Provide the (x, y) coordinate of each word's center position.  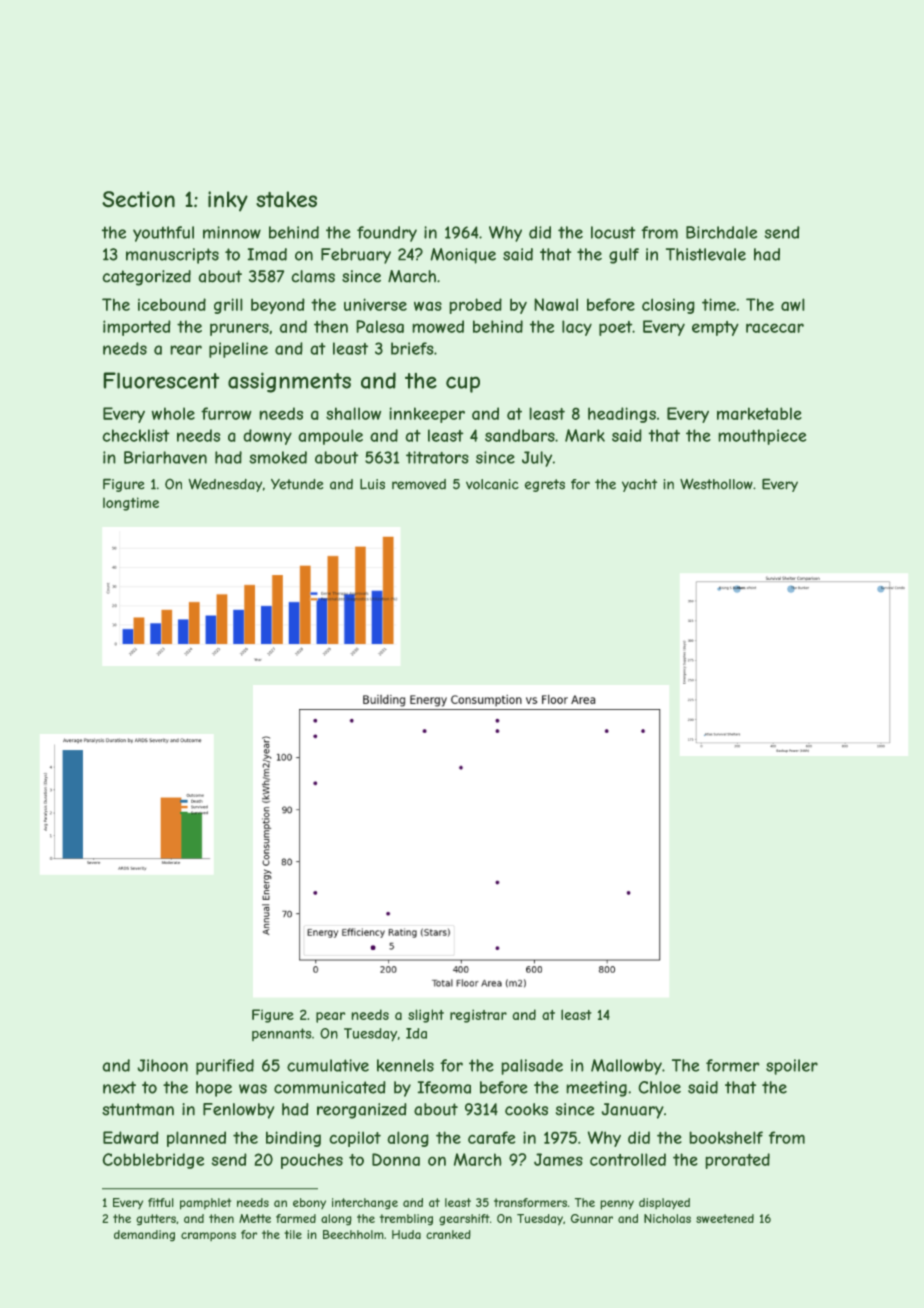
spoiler (792, 1067)
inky (228, 201)
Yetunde (297, 484)
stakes (286, 199)
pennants (281, 1034)
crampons (208, 1236)
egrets (545, 485)
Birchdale (721, 232)
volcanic (492, 484)
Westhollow (716, 483)
